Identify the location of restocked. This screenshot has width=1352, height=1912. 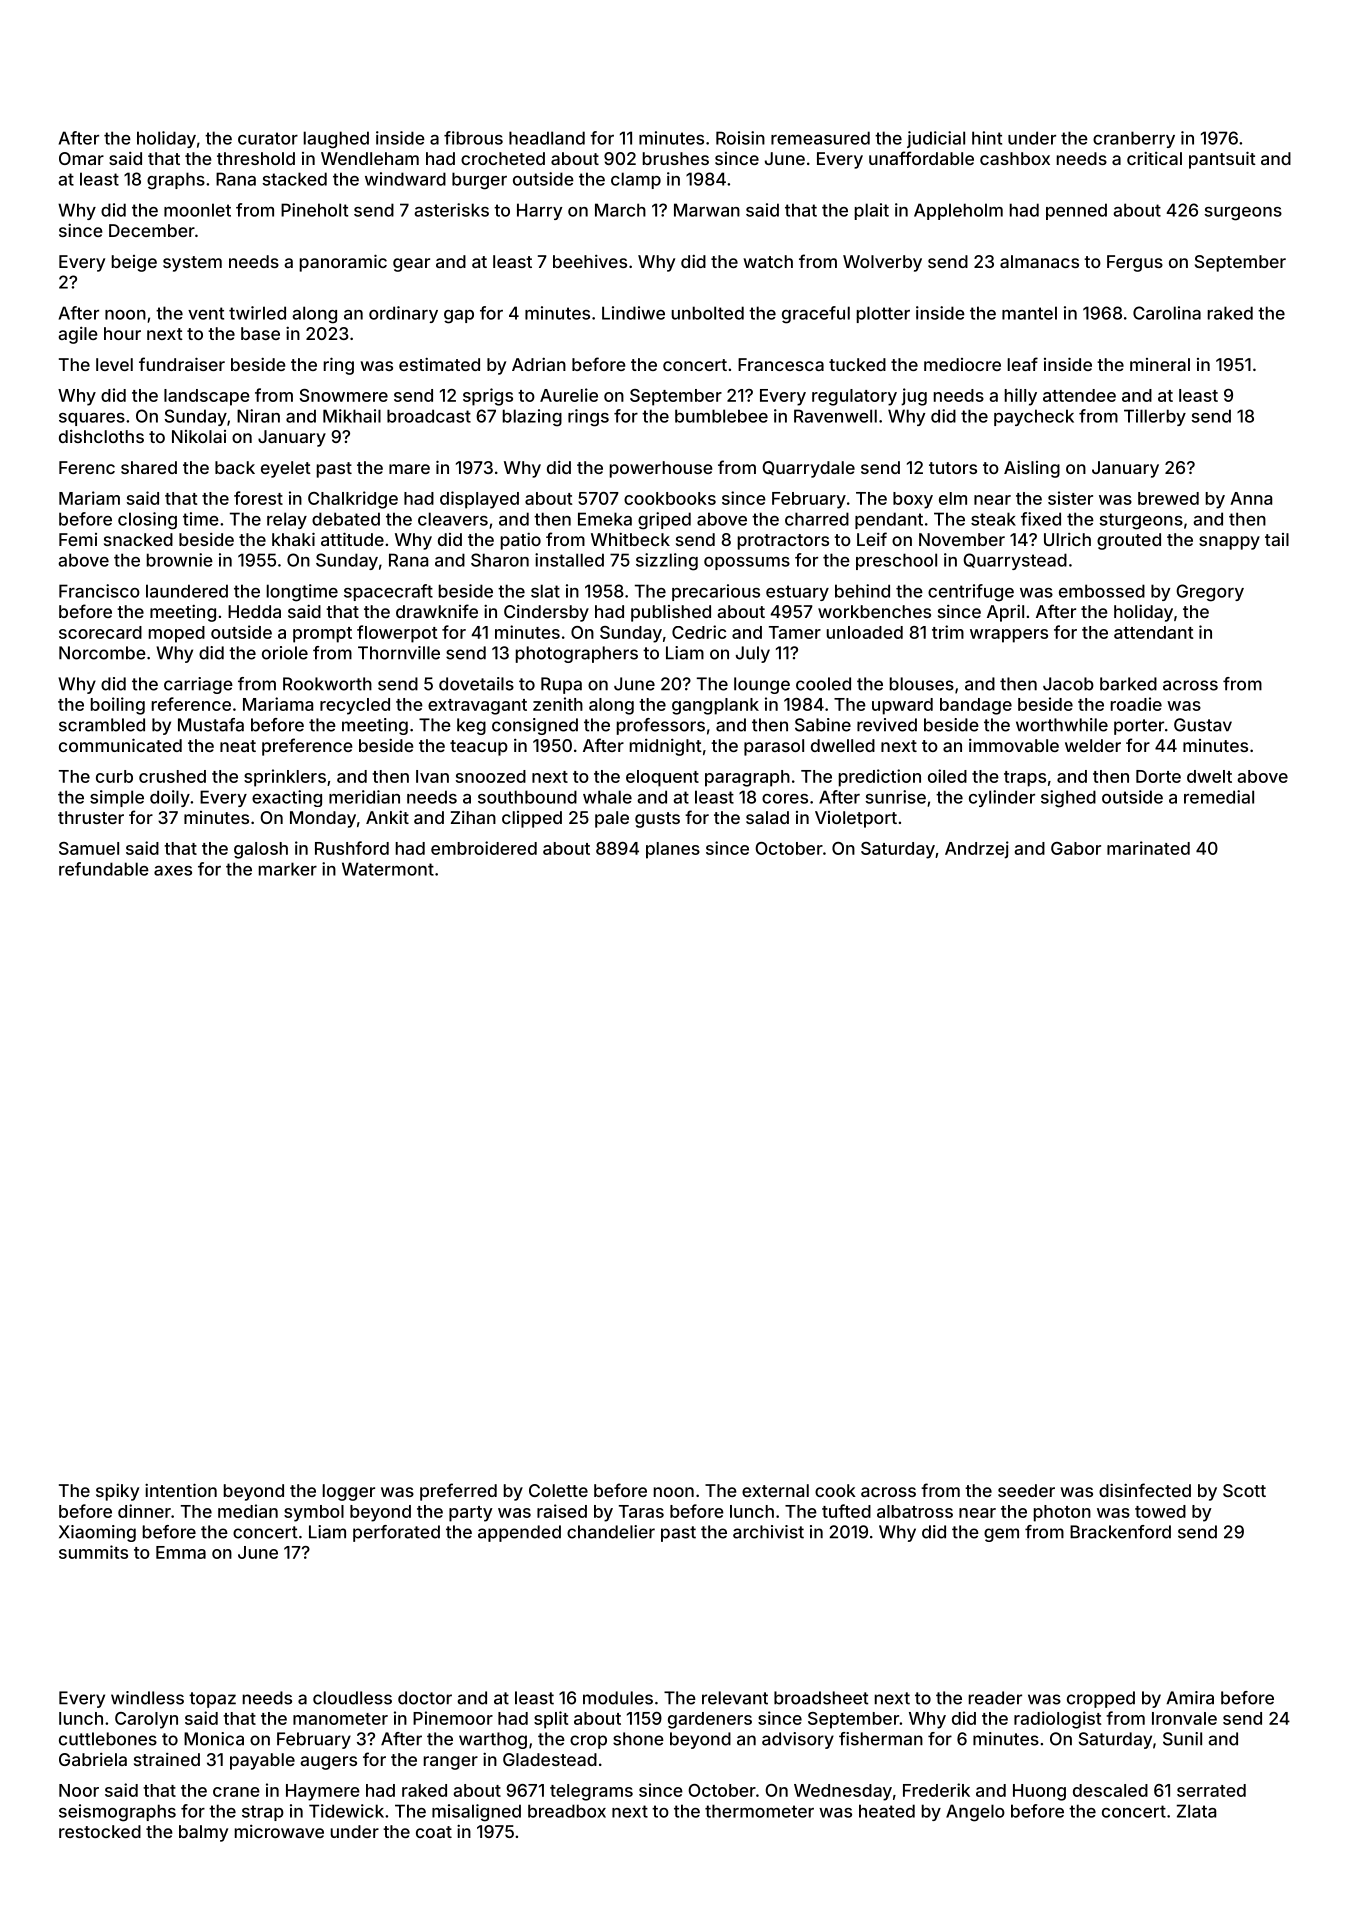
(100, 1831).
